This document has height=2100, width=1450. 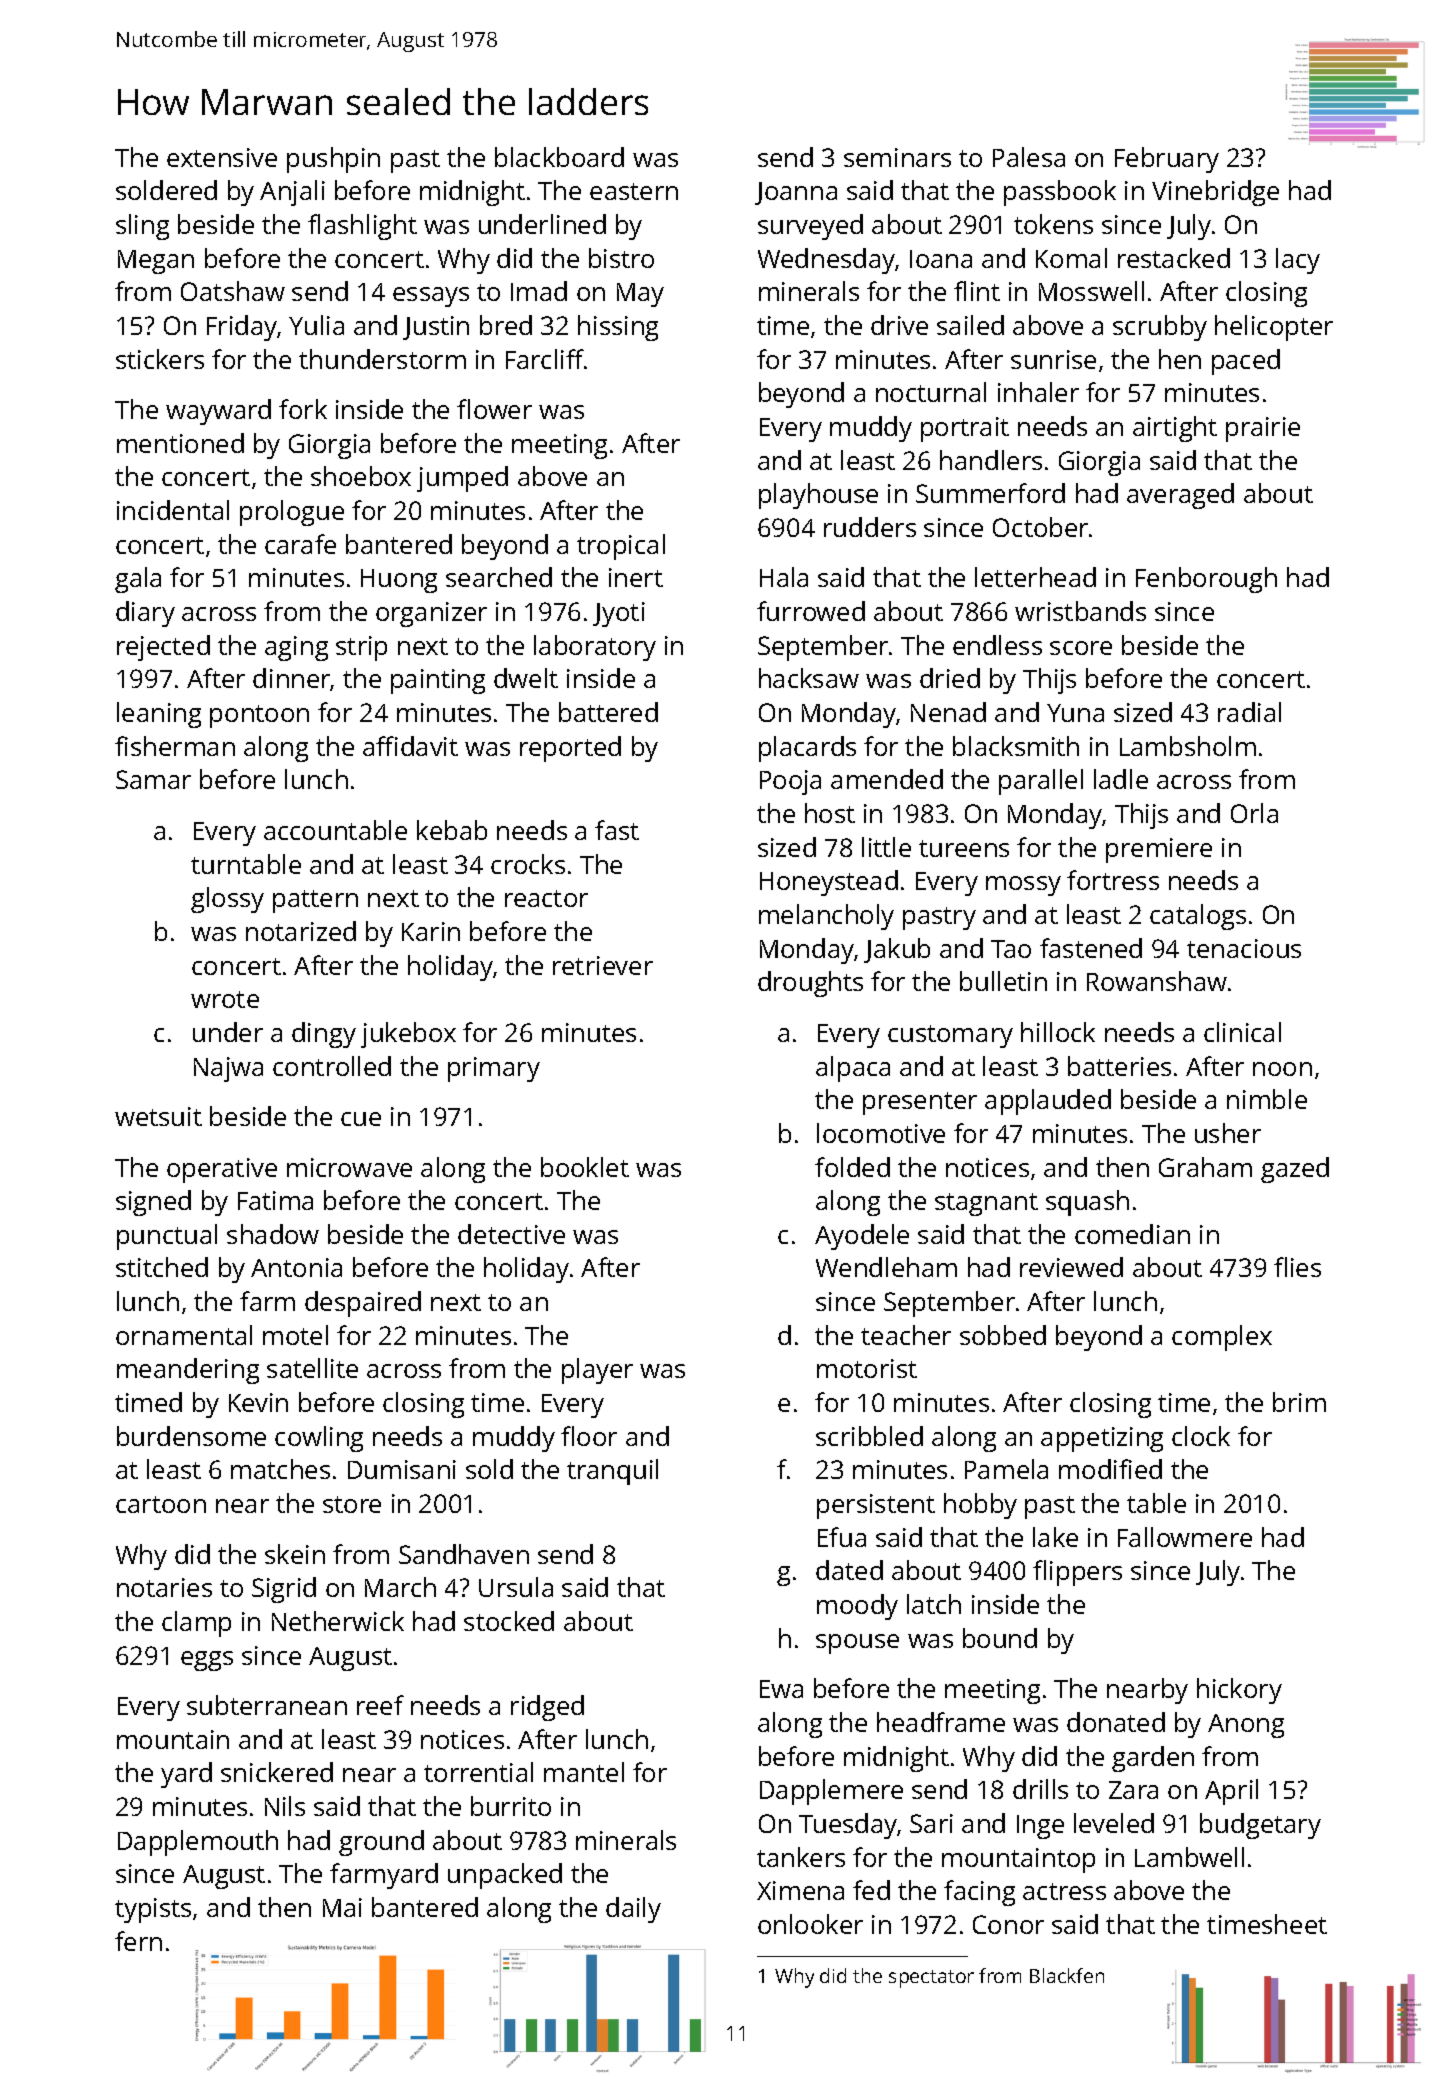 I want to click on Anjali, so click(x=292, y=193).
